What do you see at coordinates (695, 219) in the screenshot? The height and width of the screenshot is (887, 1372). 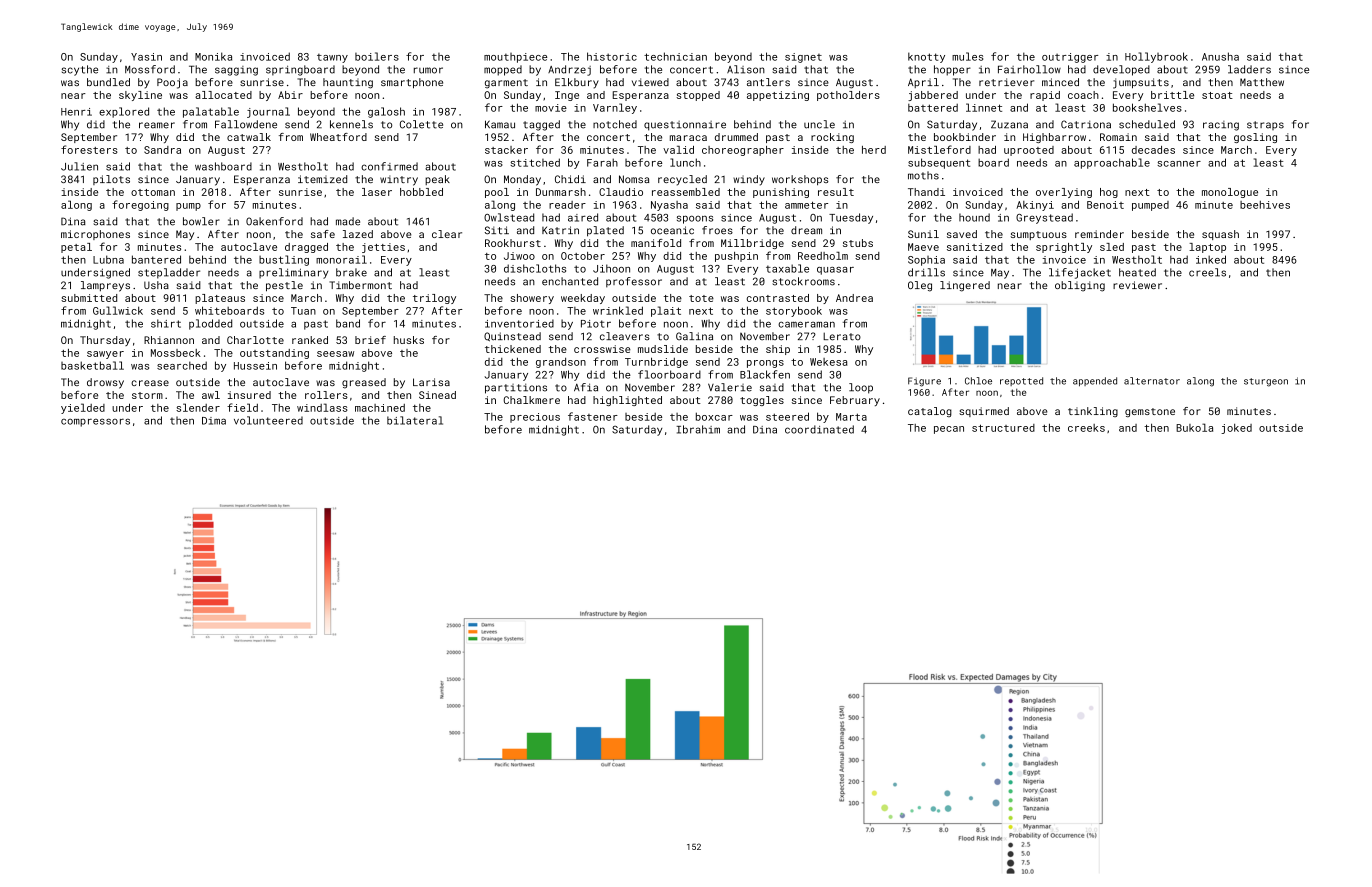 I see `spoons` at bounding box center [695, 219].
